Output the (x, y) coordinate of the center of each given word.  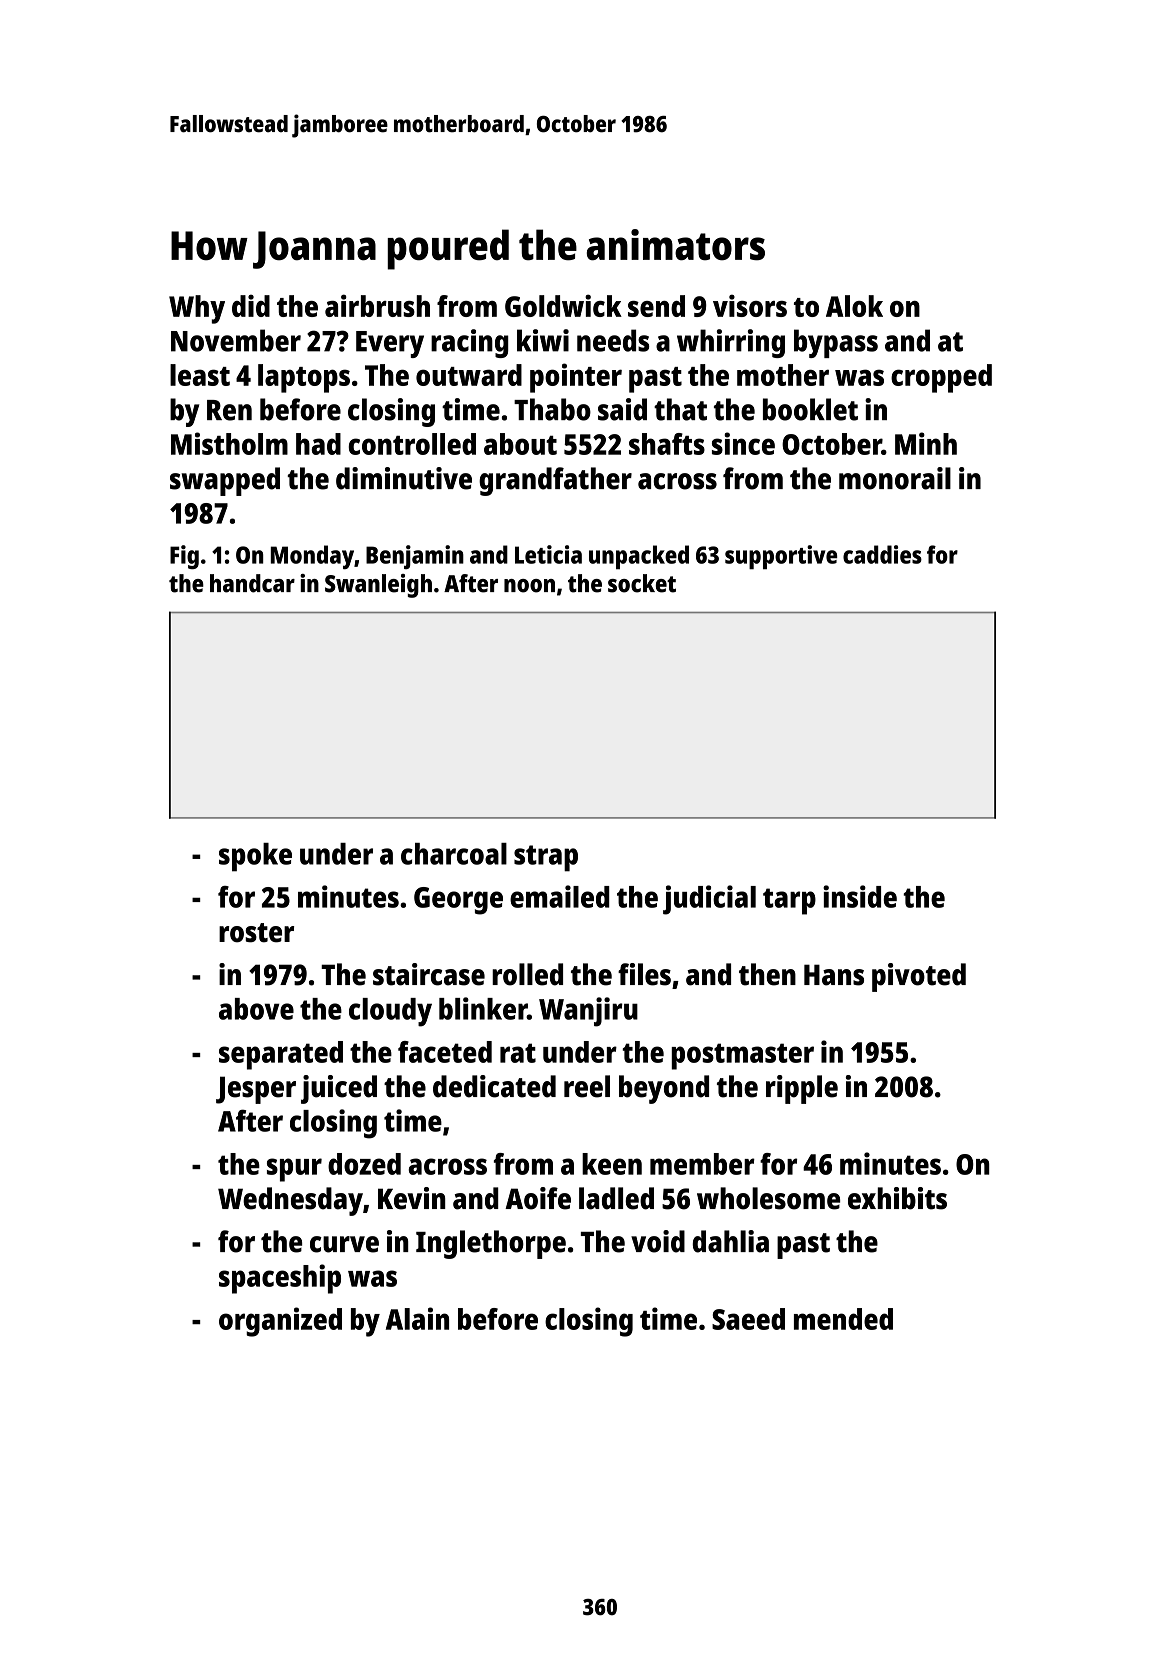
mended (843, 1319)
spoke (255, 857)
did (251, 306)
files (644, 974)
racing (470, 343)
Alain (417, 1318)
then (767, 974)
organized (280, 1322)
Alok (854, 306)
